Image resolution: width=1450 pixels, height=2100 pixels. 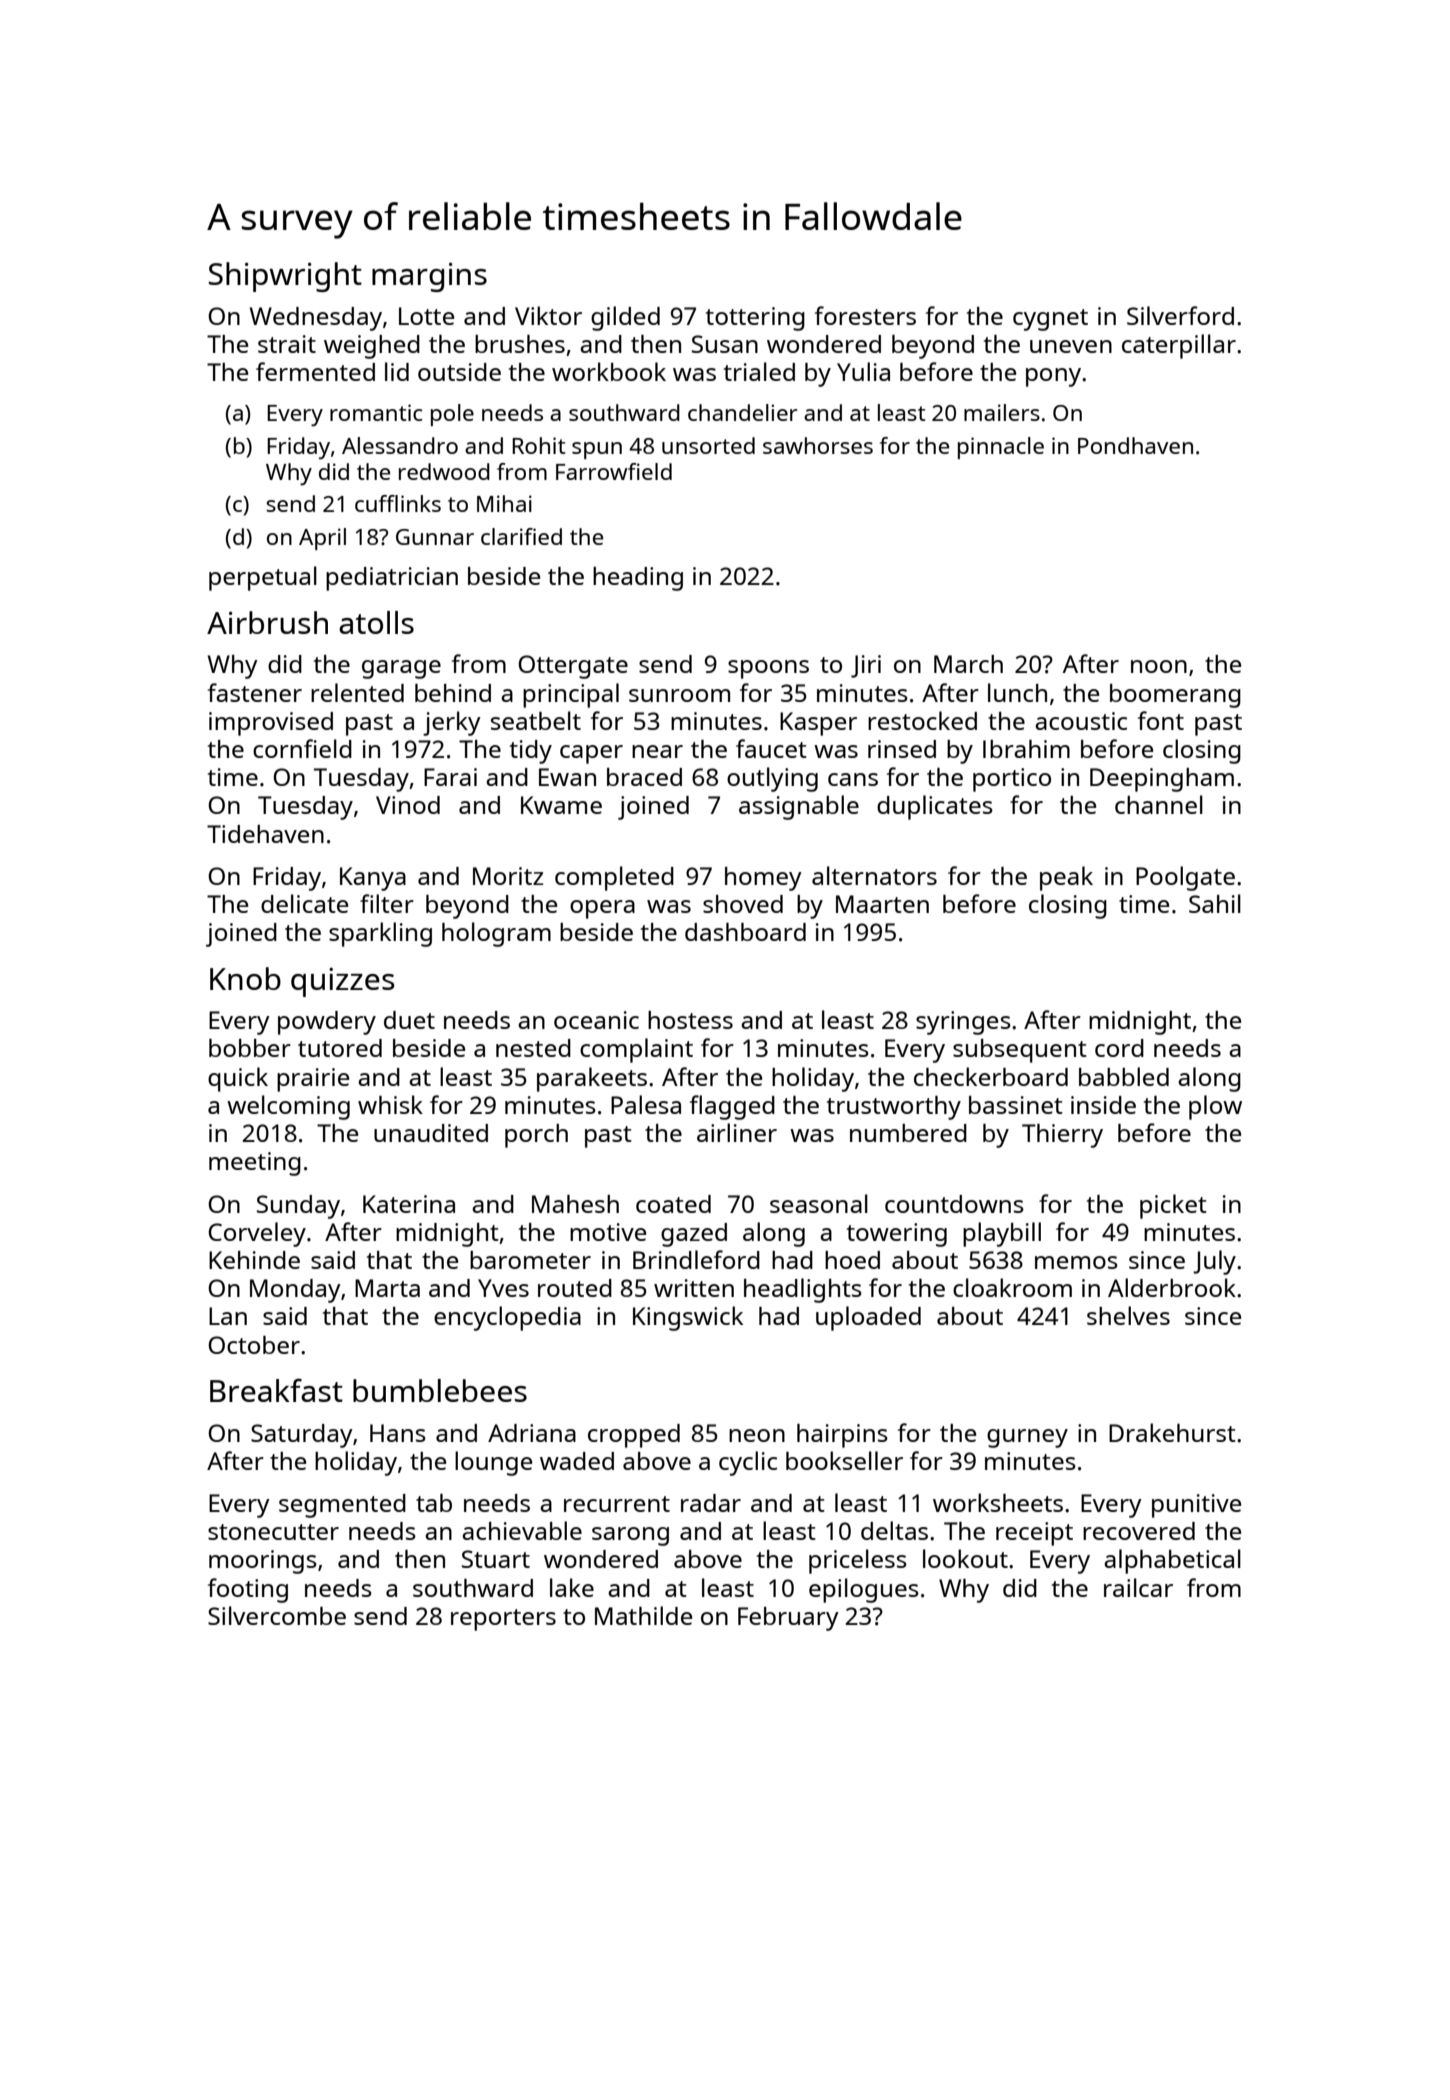 What do you see at coordinates (625, 318) in the screenshot?
I see `gilded` at bounding box center [625, 318].
